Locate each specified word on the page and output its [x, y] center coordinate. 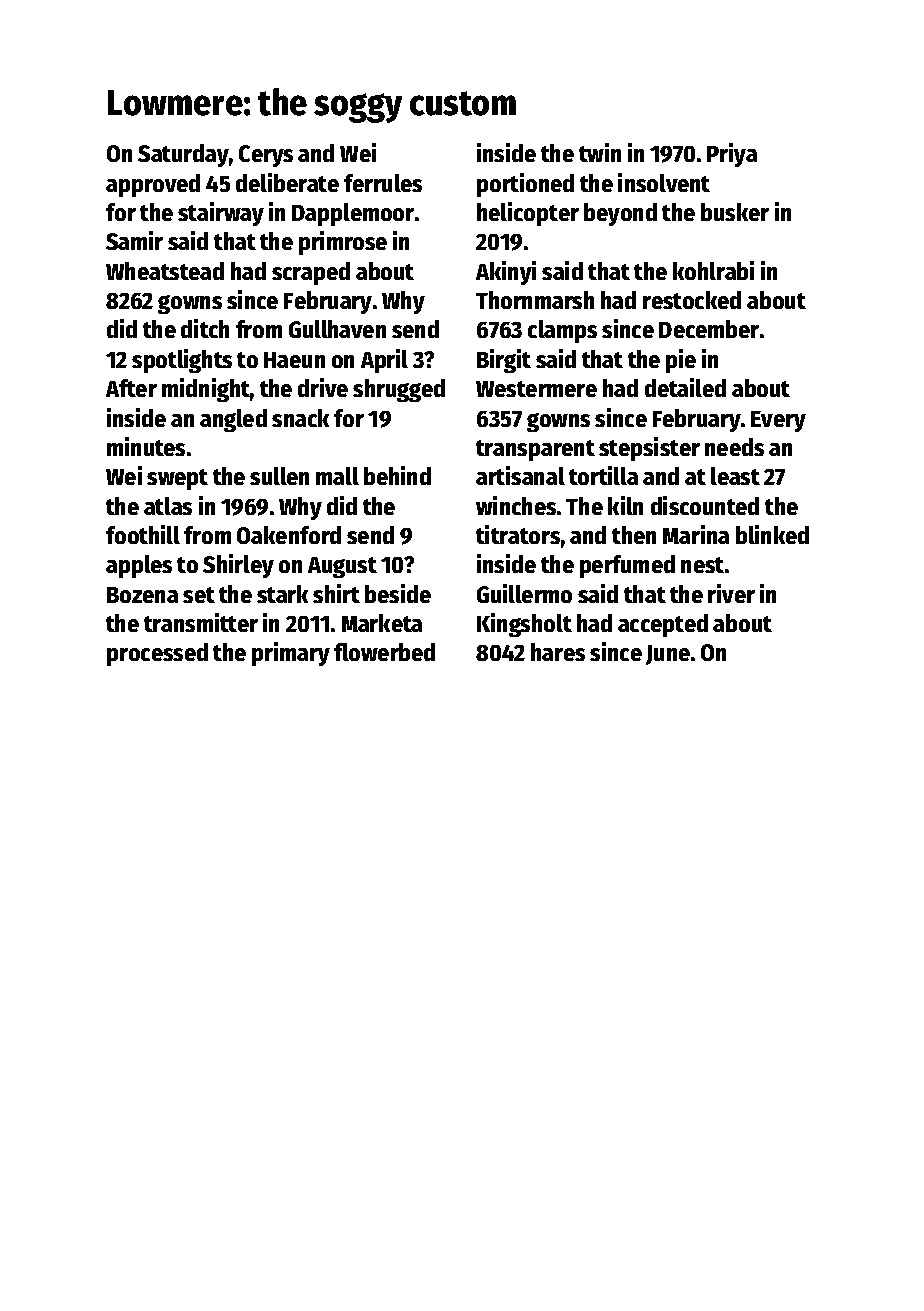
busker [735, 212]
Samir [134, 240]
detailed [685, 387]
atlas [168, 506]
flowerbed [384, 652]
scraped [311, 273]
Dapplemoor [353, 214]
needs [734, 447]
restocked [692, 300]
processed [157, 654]
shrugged [399, 390]
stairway [221, 214]
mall [337, 476]
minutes [146, 446]
